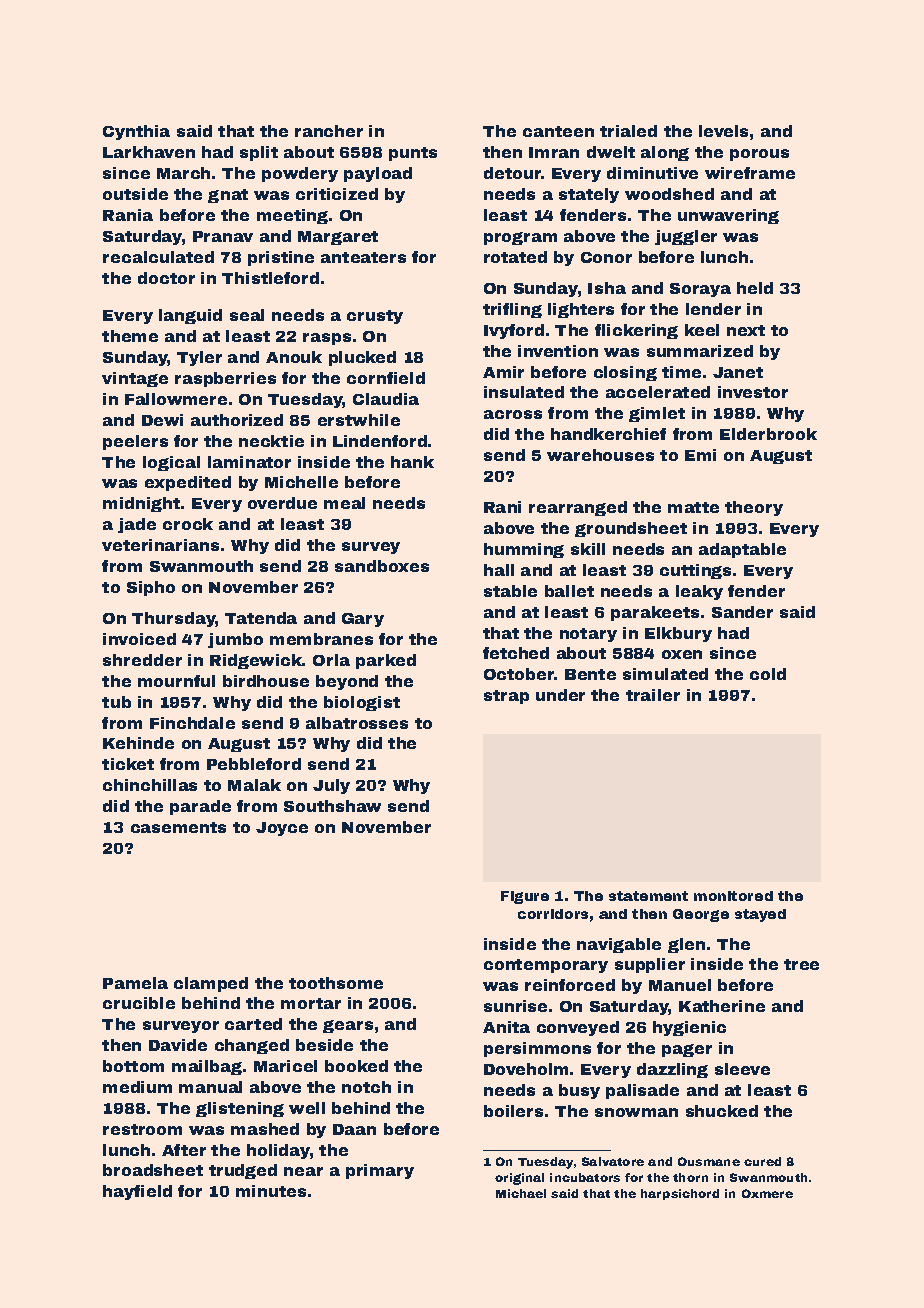 The image size is (924, 1308). Describe the element at coordinates (525, 897) in the screenshot. I see `Figure` at that location.
